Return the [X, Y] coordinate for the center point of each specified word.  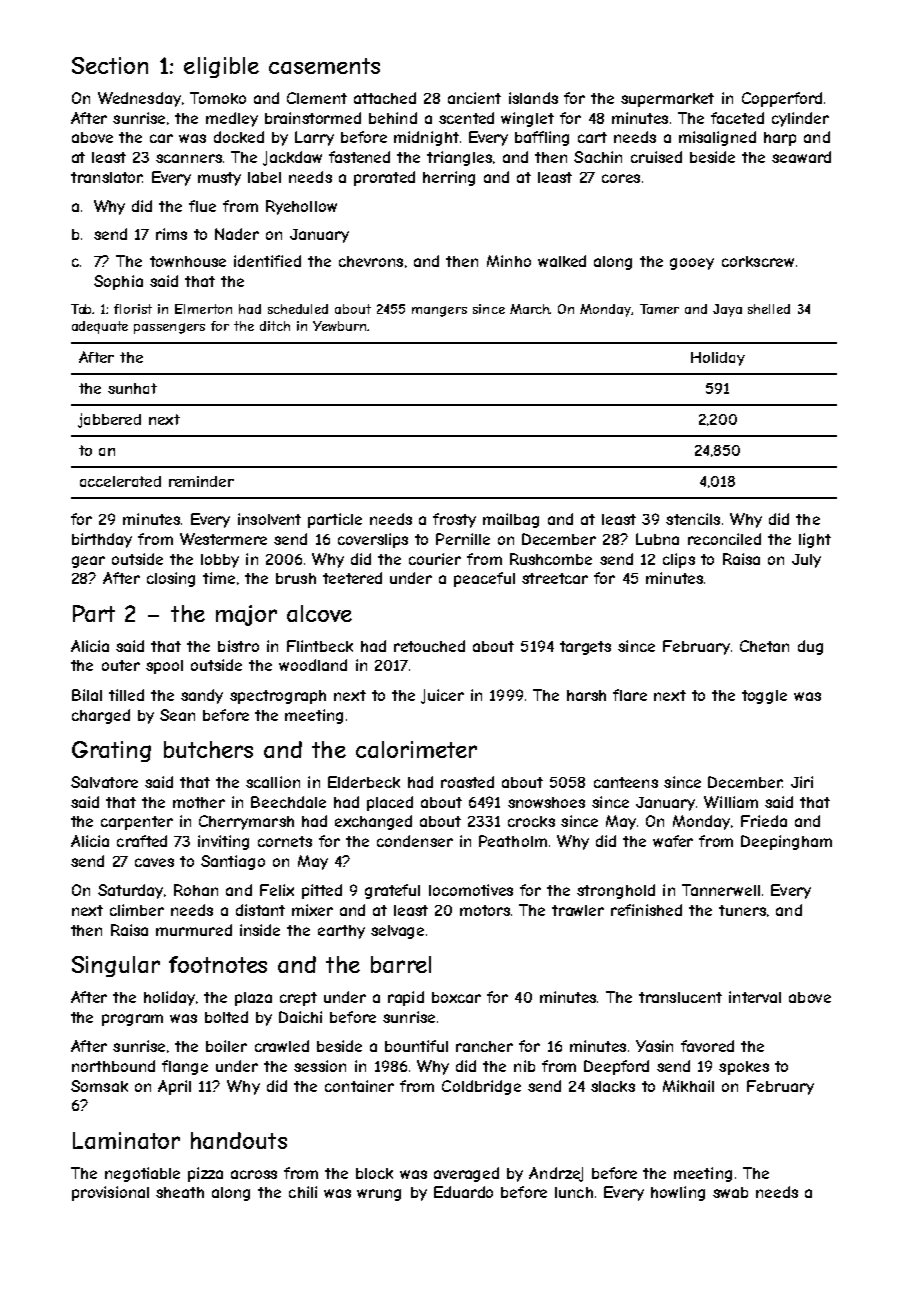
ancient [474, 98]
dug [810, 647]
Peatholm [513, 841]
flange [185, 1067]
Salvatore [104, 782]
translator [107, 177]
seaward [801, 157]
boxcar [456, 997]
